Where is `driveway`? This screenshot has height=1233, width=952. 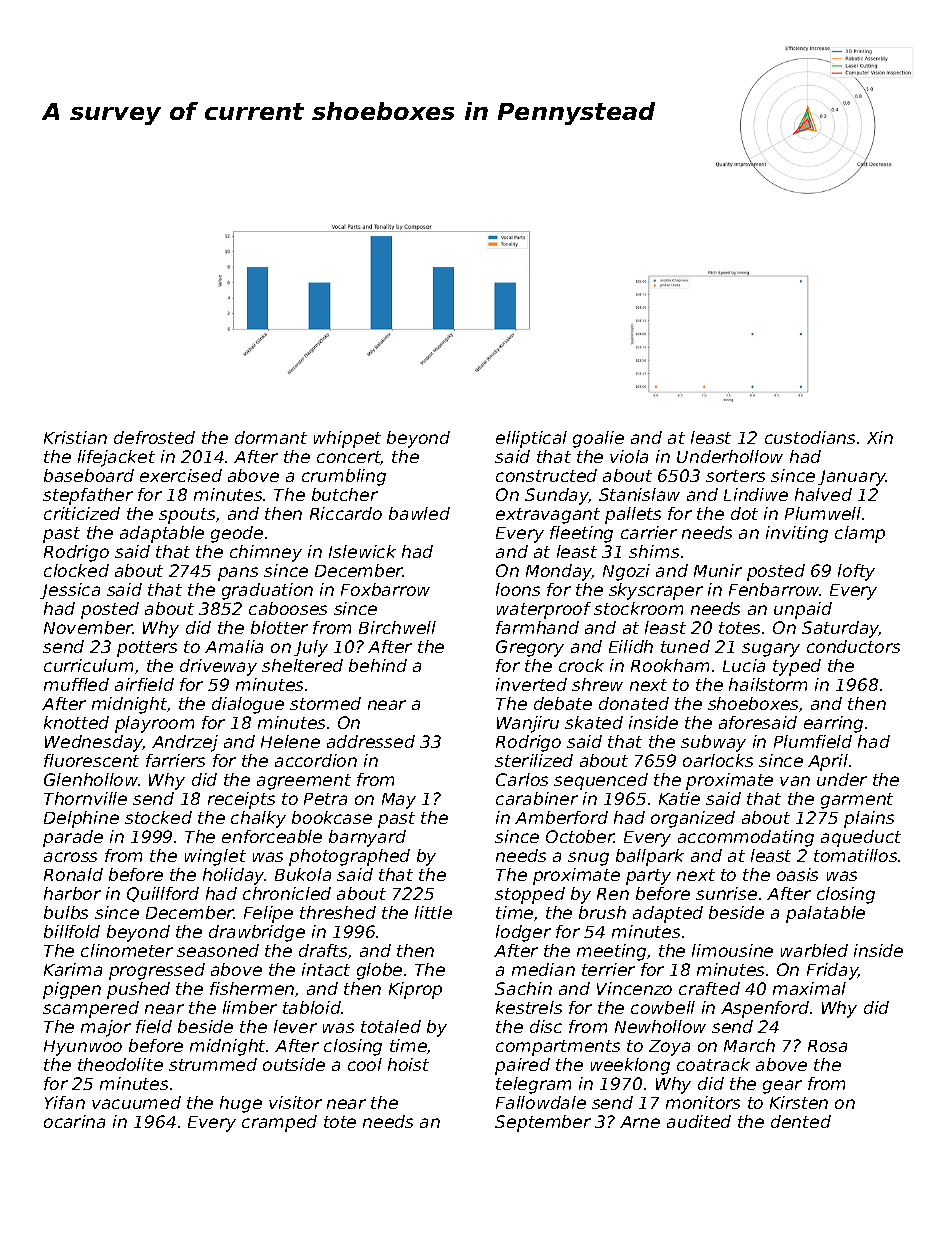 driveway is located at coordinates (218, 667).
